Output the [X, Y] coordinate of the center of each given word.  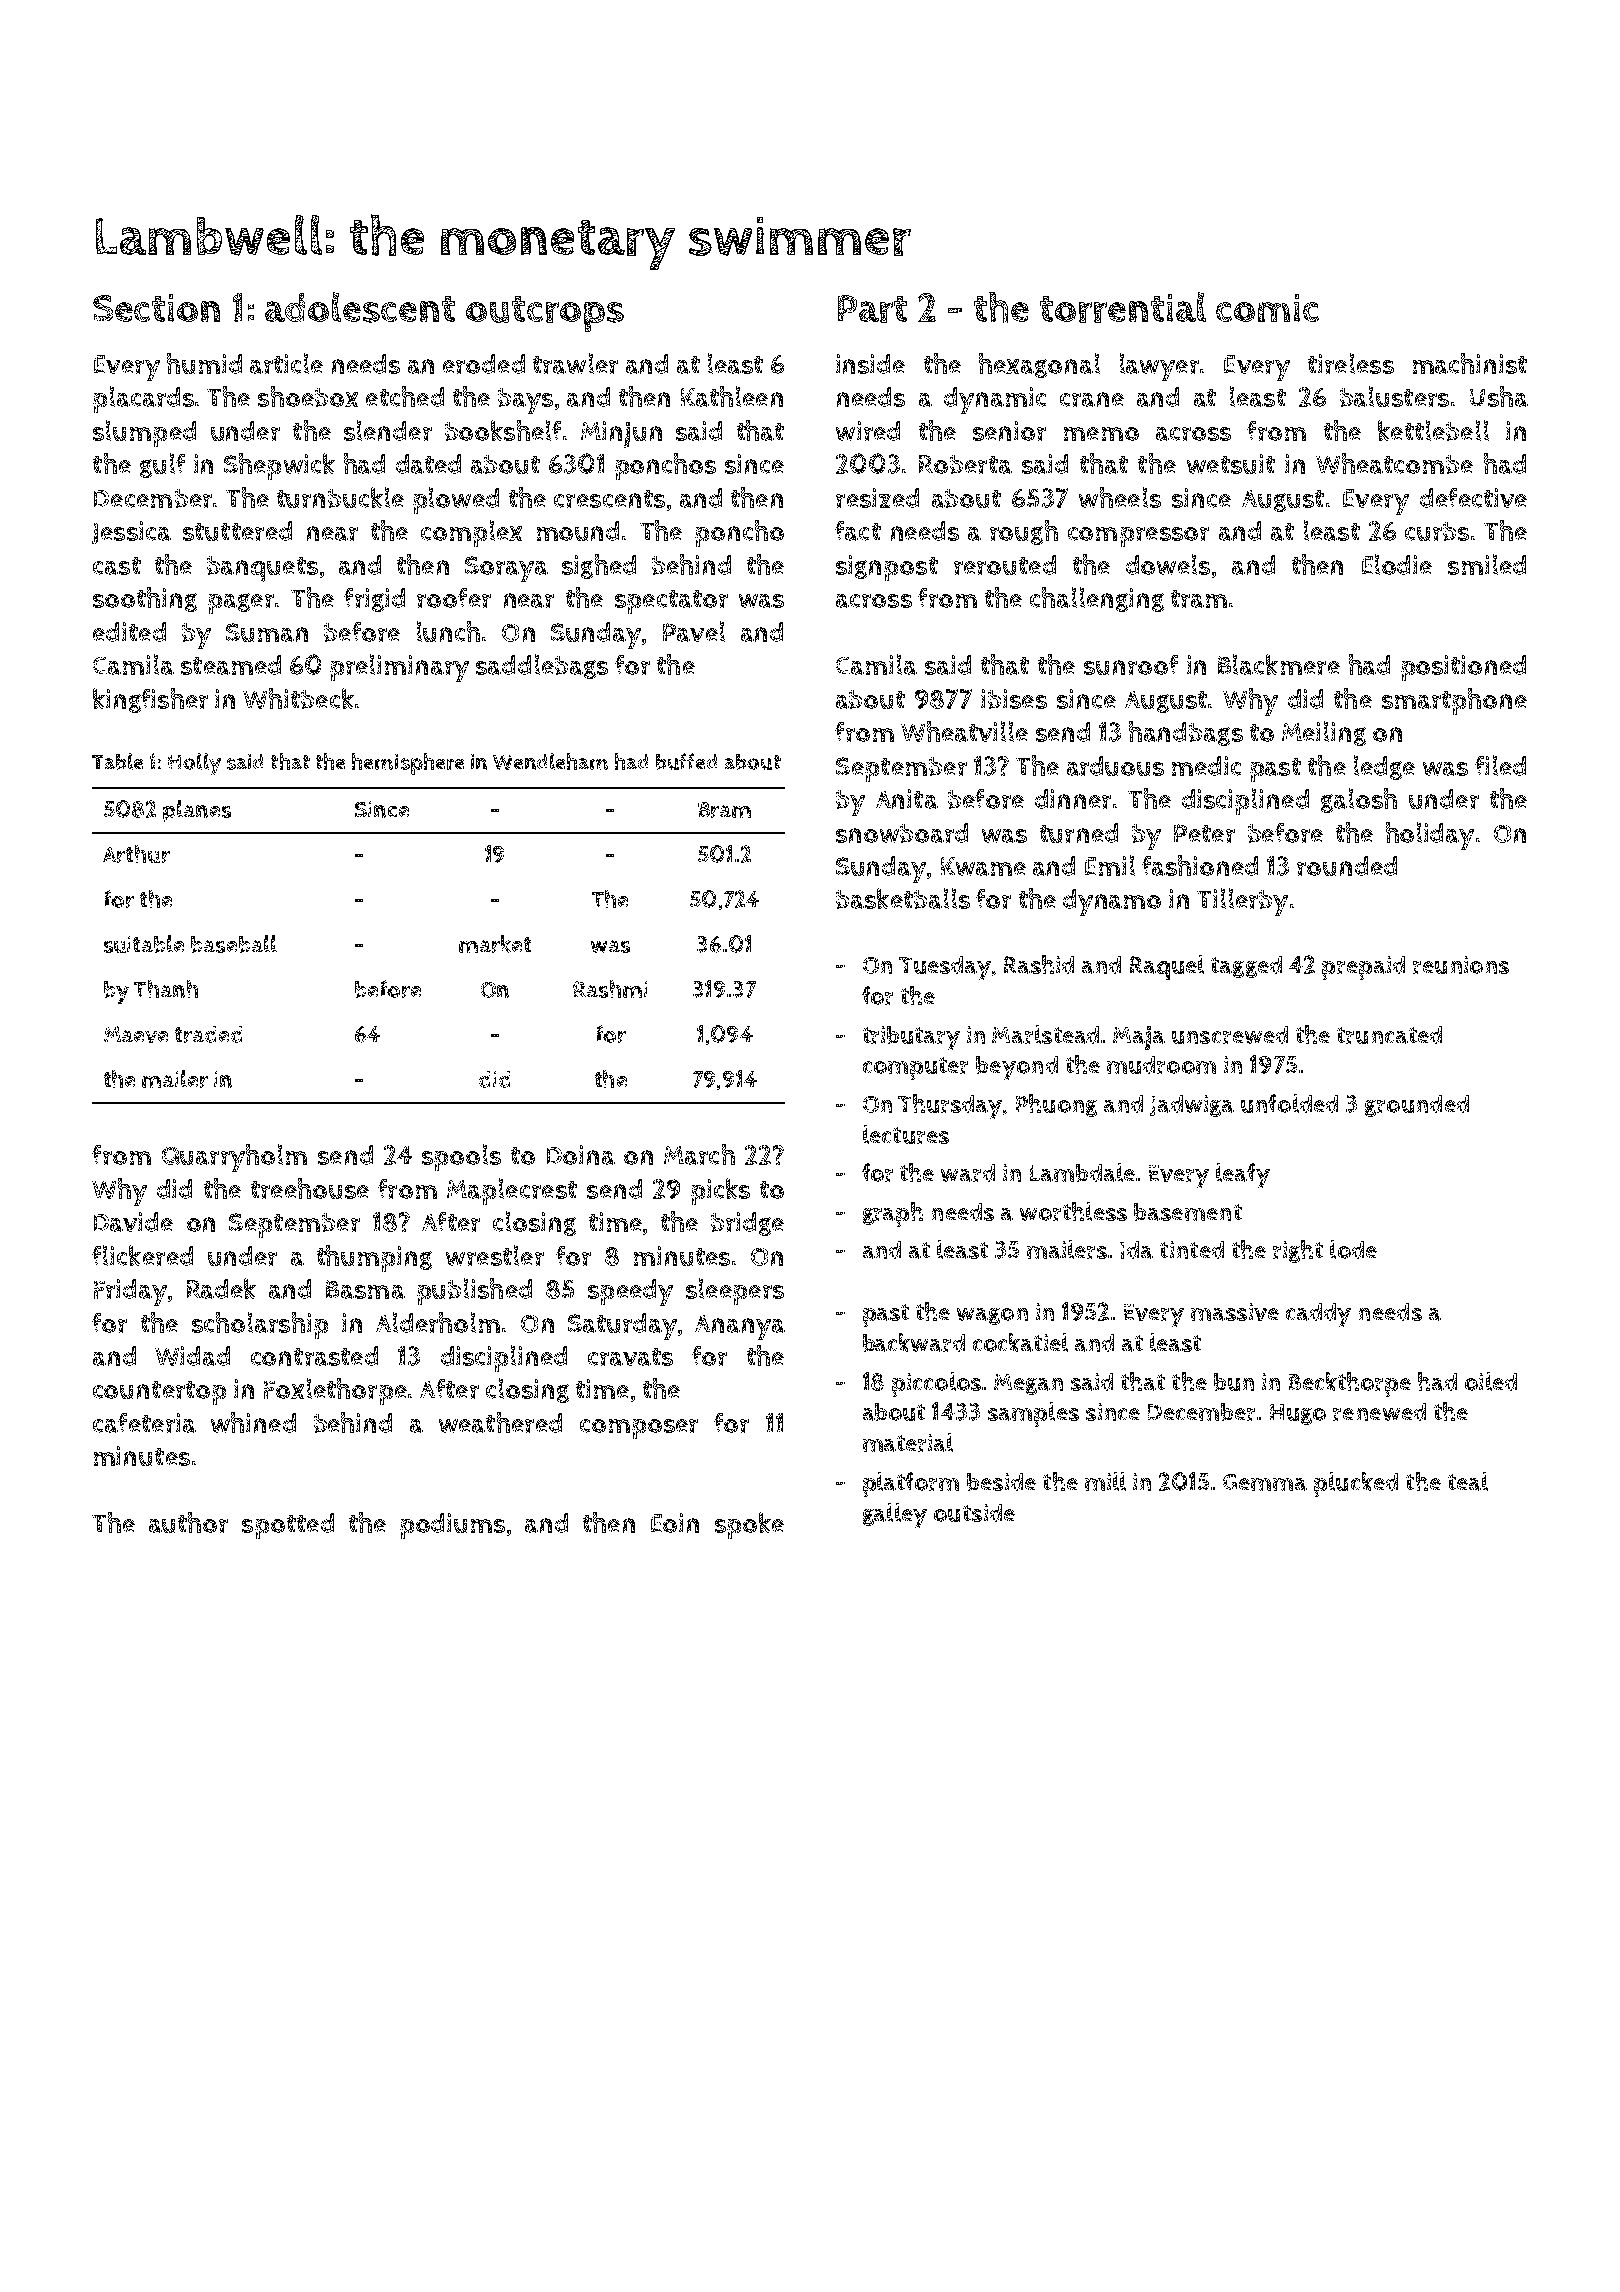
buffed [686, 761]
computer [915, 1068]
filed [1500, 765]
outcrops [545, 314]
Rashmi [610, 989]
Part [872, 309]
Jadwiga [1192, 1106]
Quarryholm [234, 1158]
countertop [159, 1393]
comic [1267, 308]
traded [208, 1034]
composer [639, 1429]
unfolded [1289, 1103]
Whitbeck [298, 698]
